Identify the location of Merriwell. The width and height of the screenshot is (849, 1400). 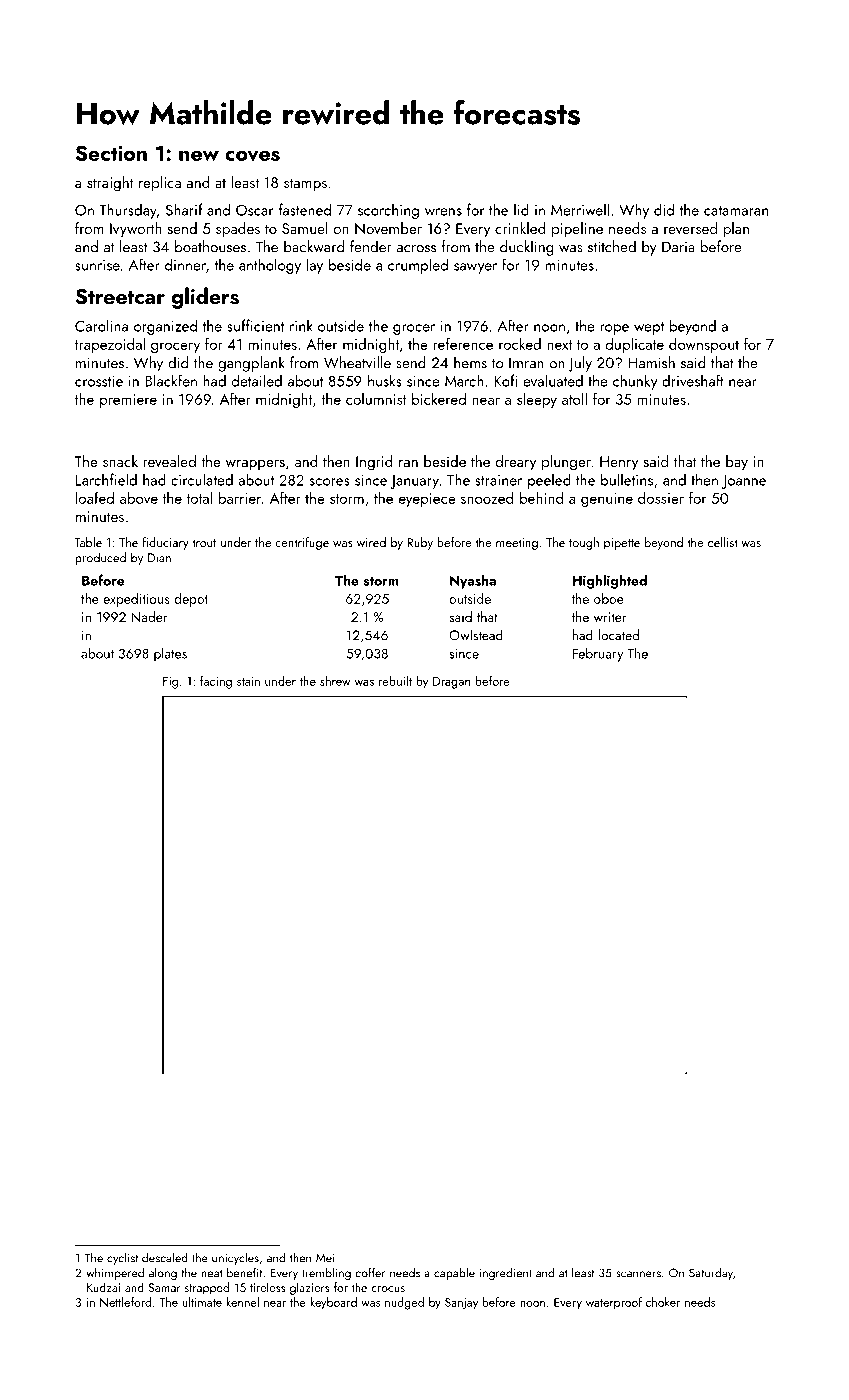
(580, 209).
